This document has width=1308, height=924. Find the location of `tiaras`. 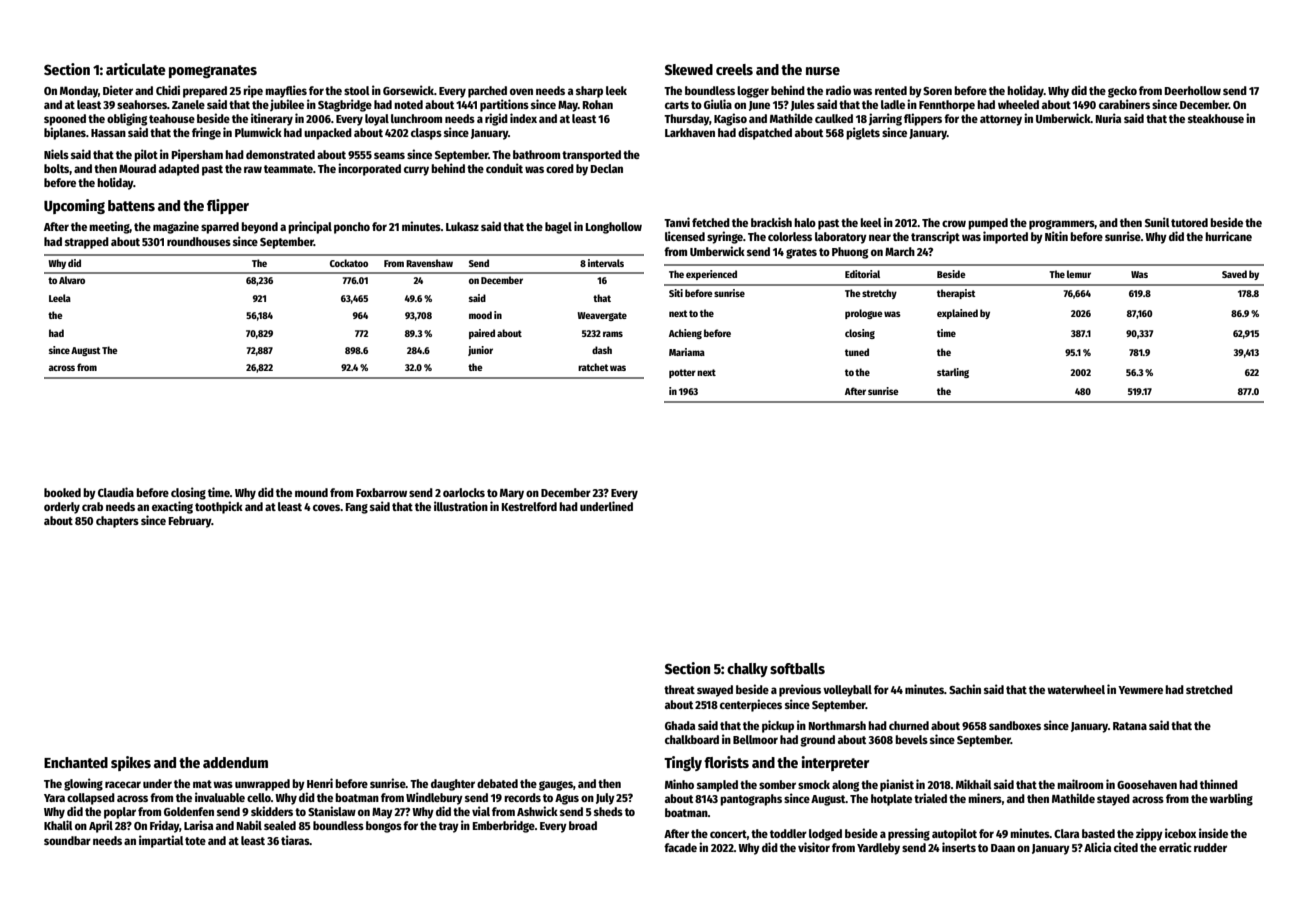

tiaras is located at coordinates (295, 840).
